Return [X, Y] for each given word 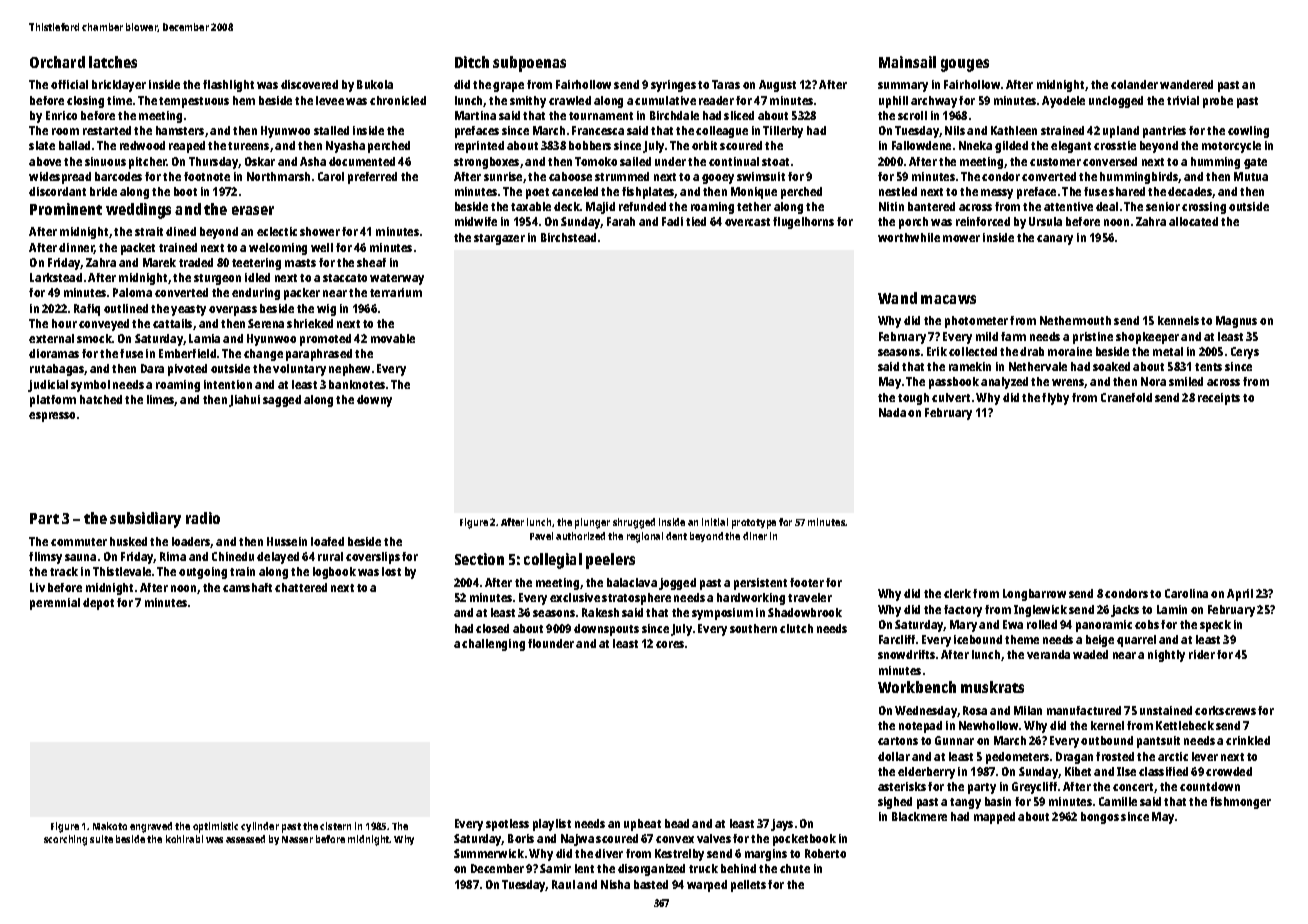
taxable [531, 206]
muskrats [992, 687]
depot [98, 604]
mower [961, 238]
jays [782, 825]
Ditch [472, 62]
